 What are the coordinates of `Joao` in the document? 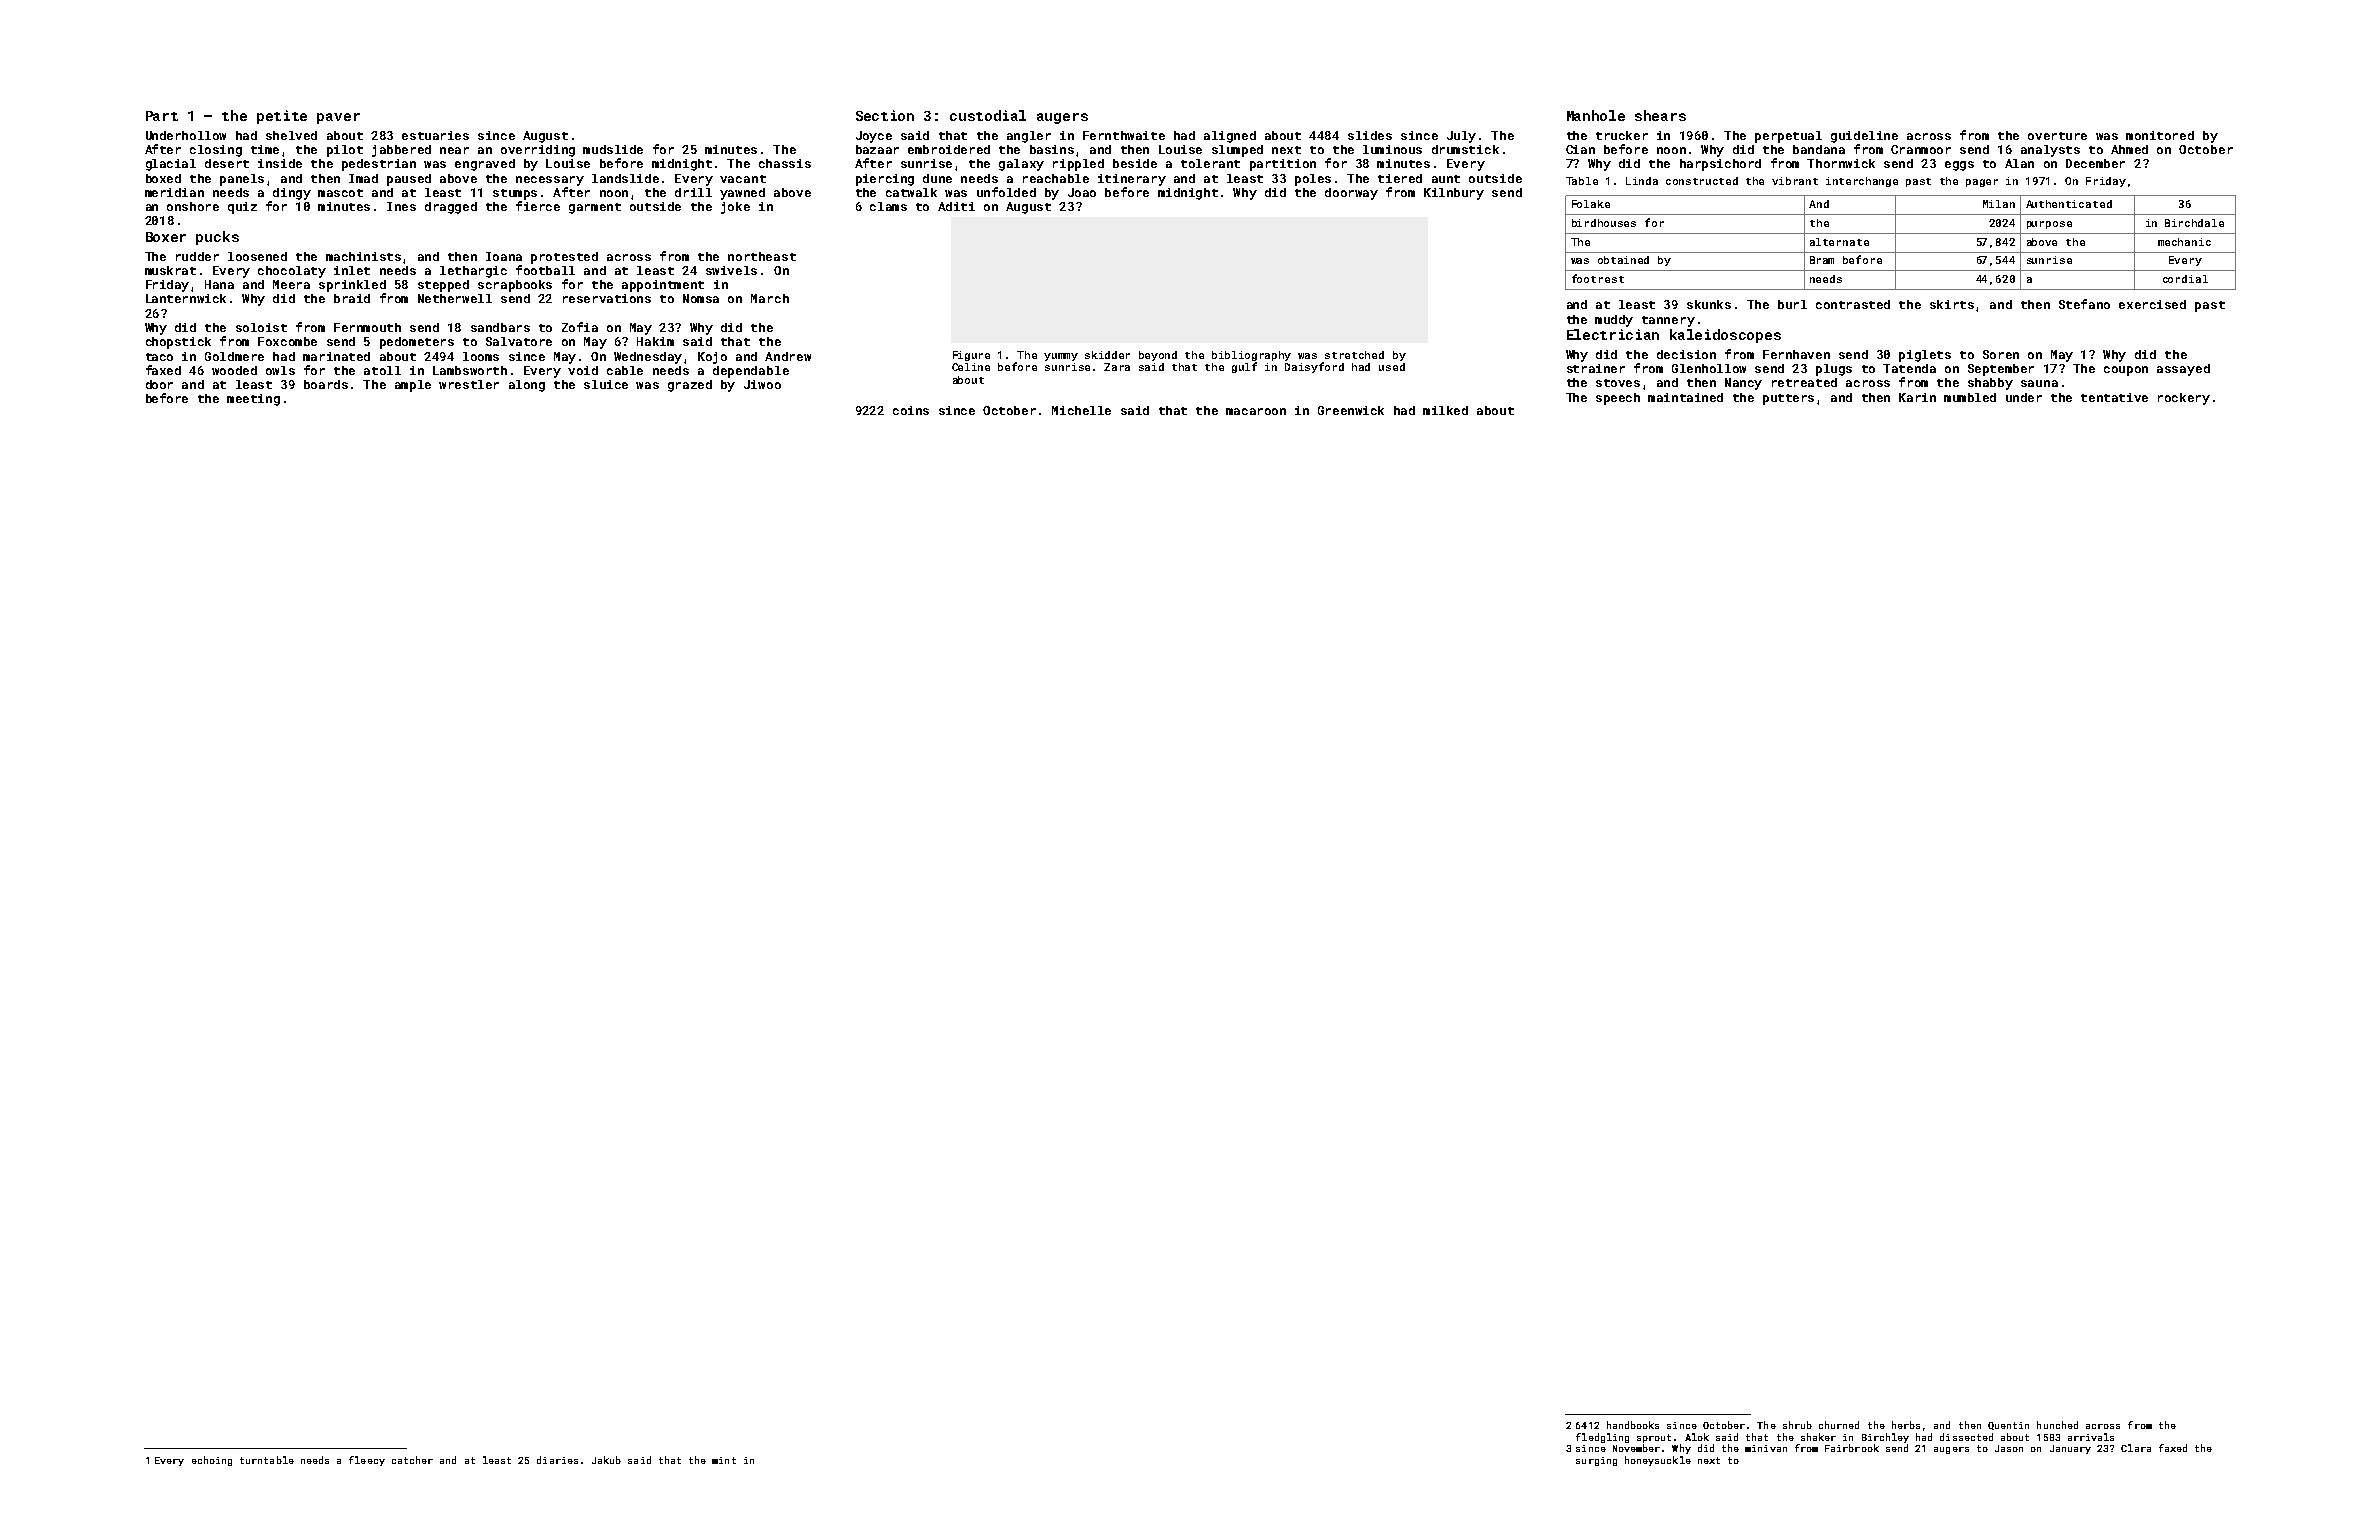 It's located at (1082, 192).
